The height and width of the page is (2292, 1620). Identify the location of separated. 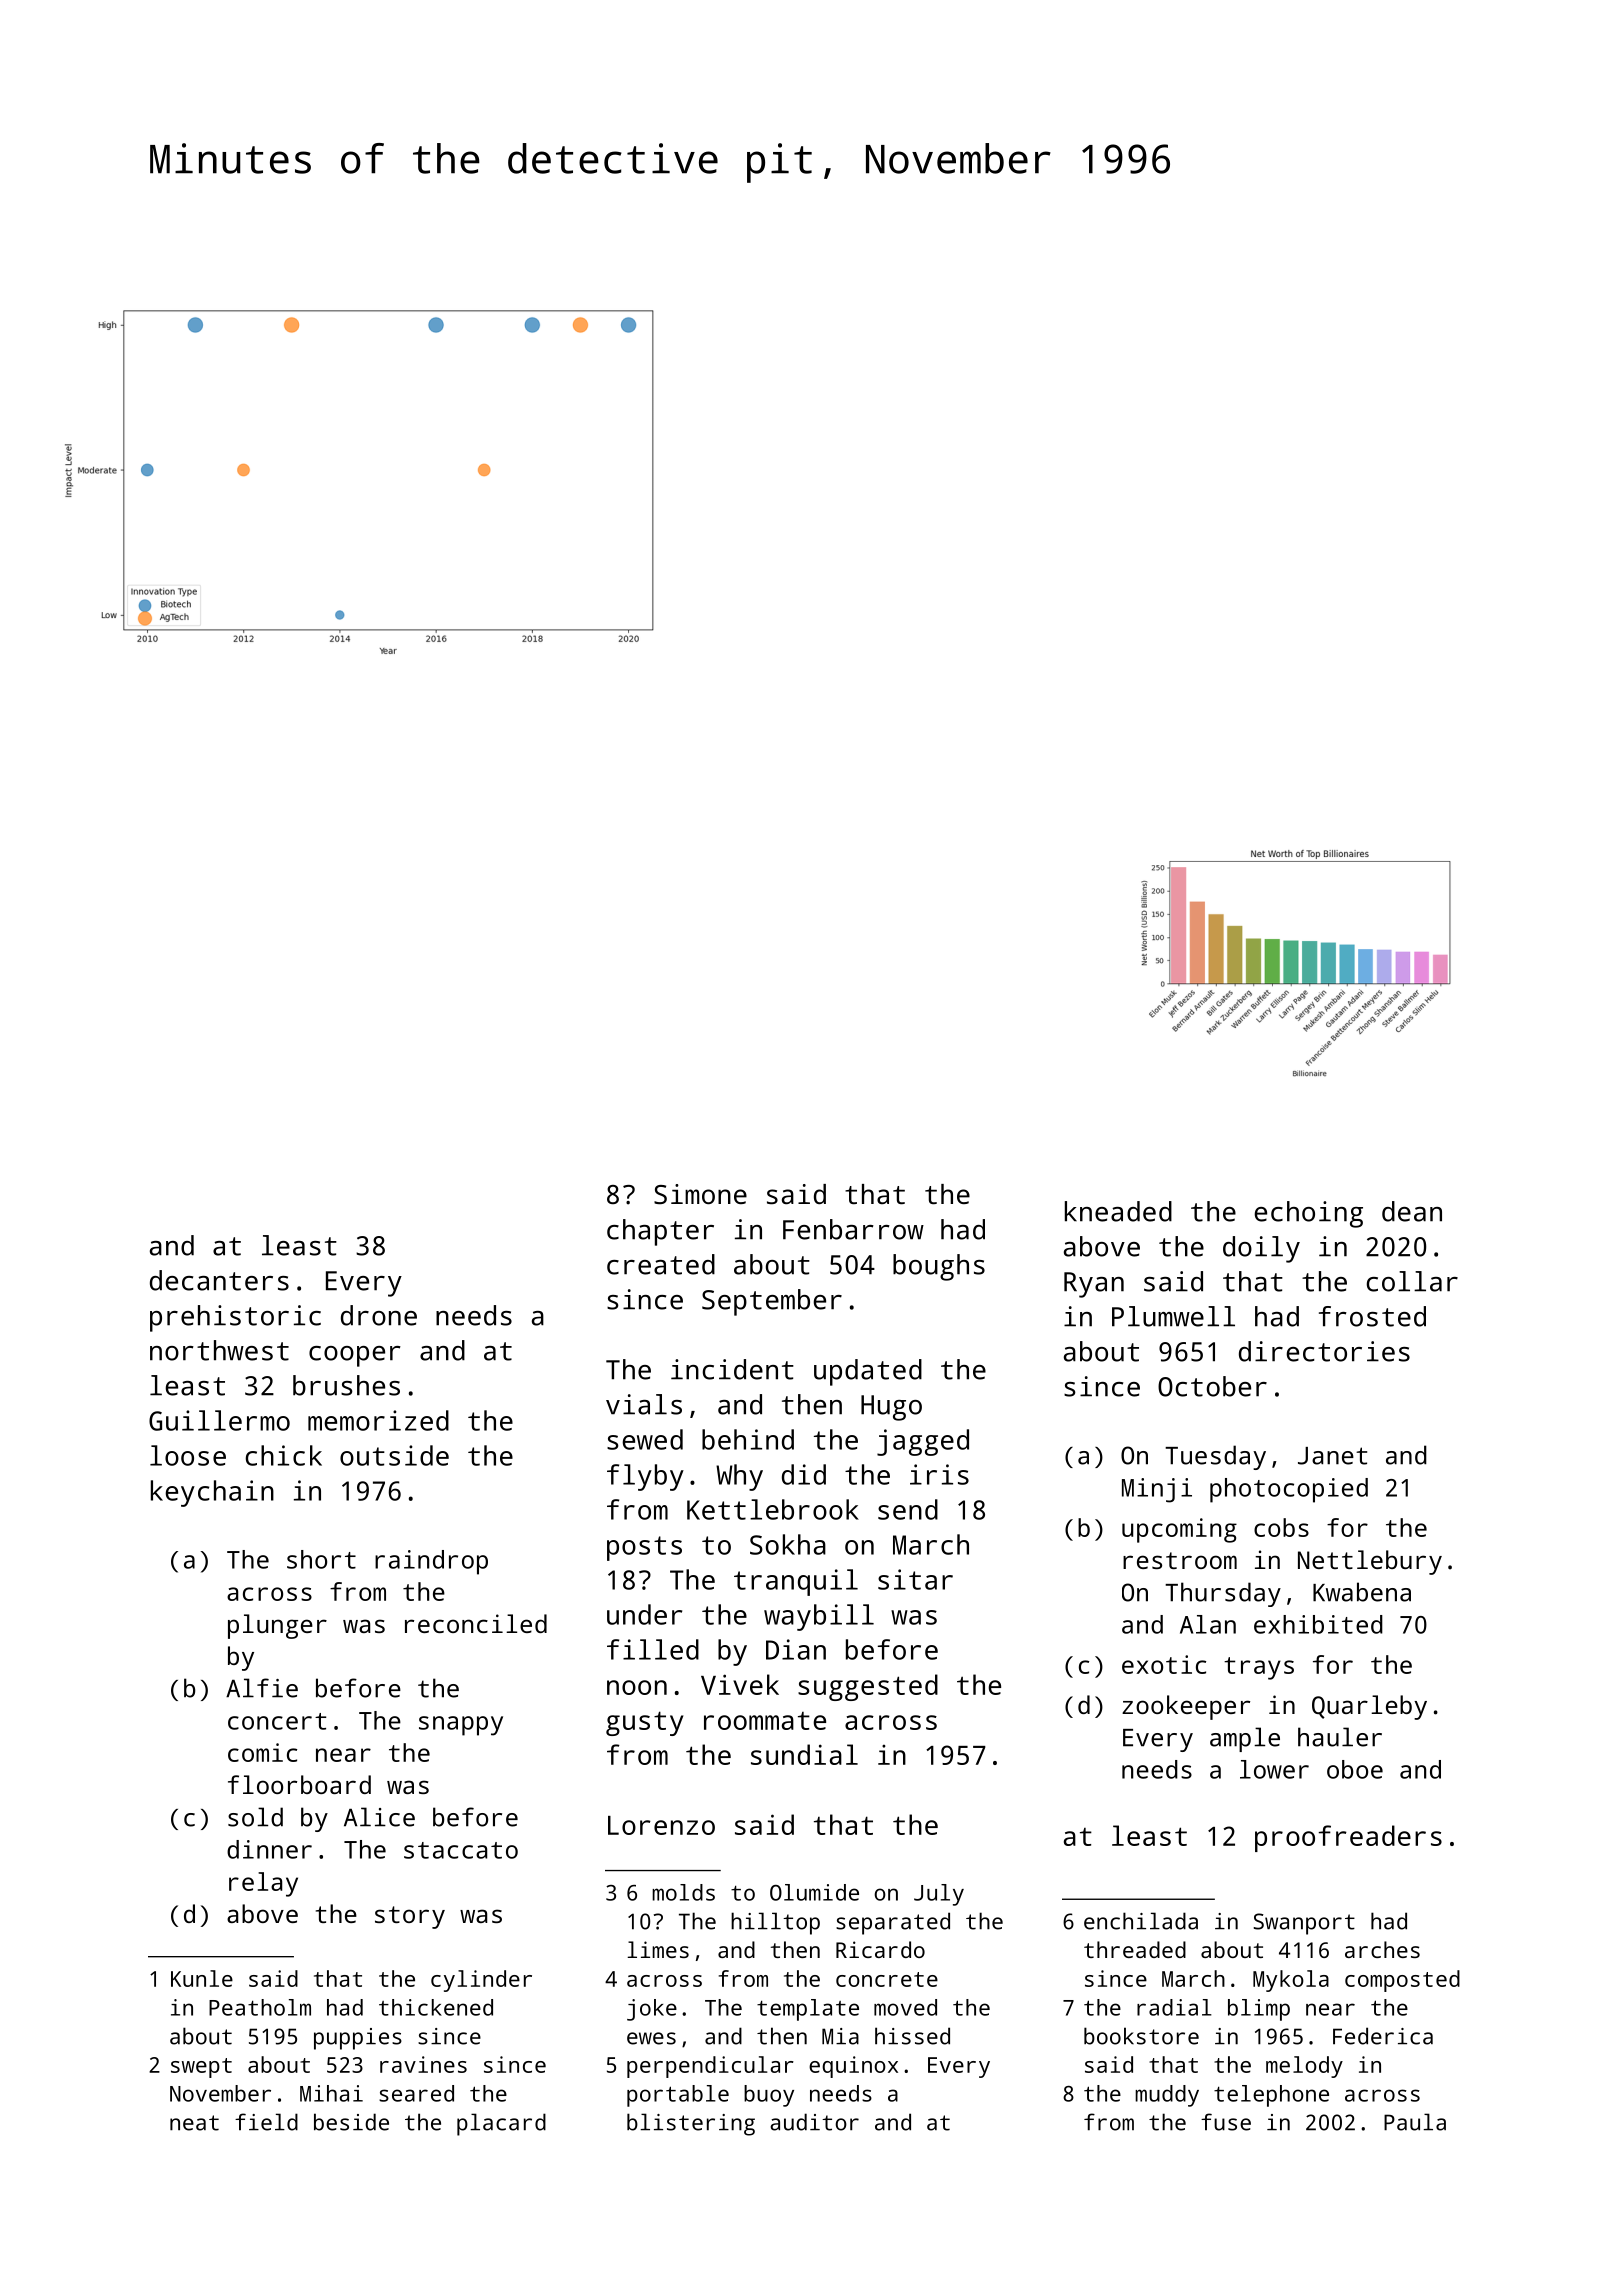
(893, 1923).
